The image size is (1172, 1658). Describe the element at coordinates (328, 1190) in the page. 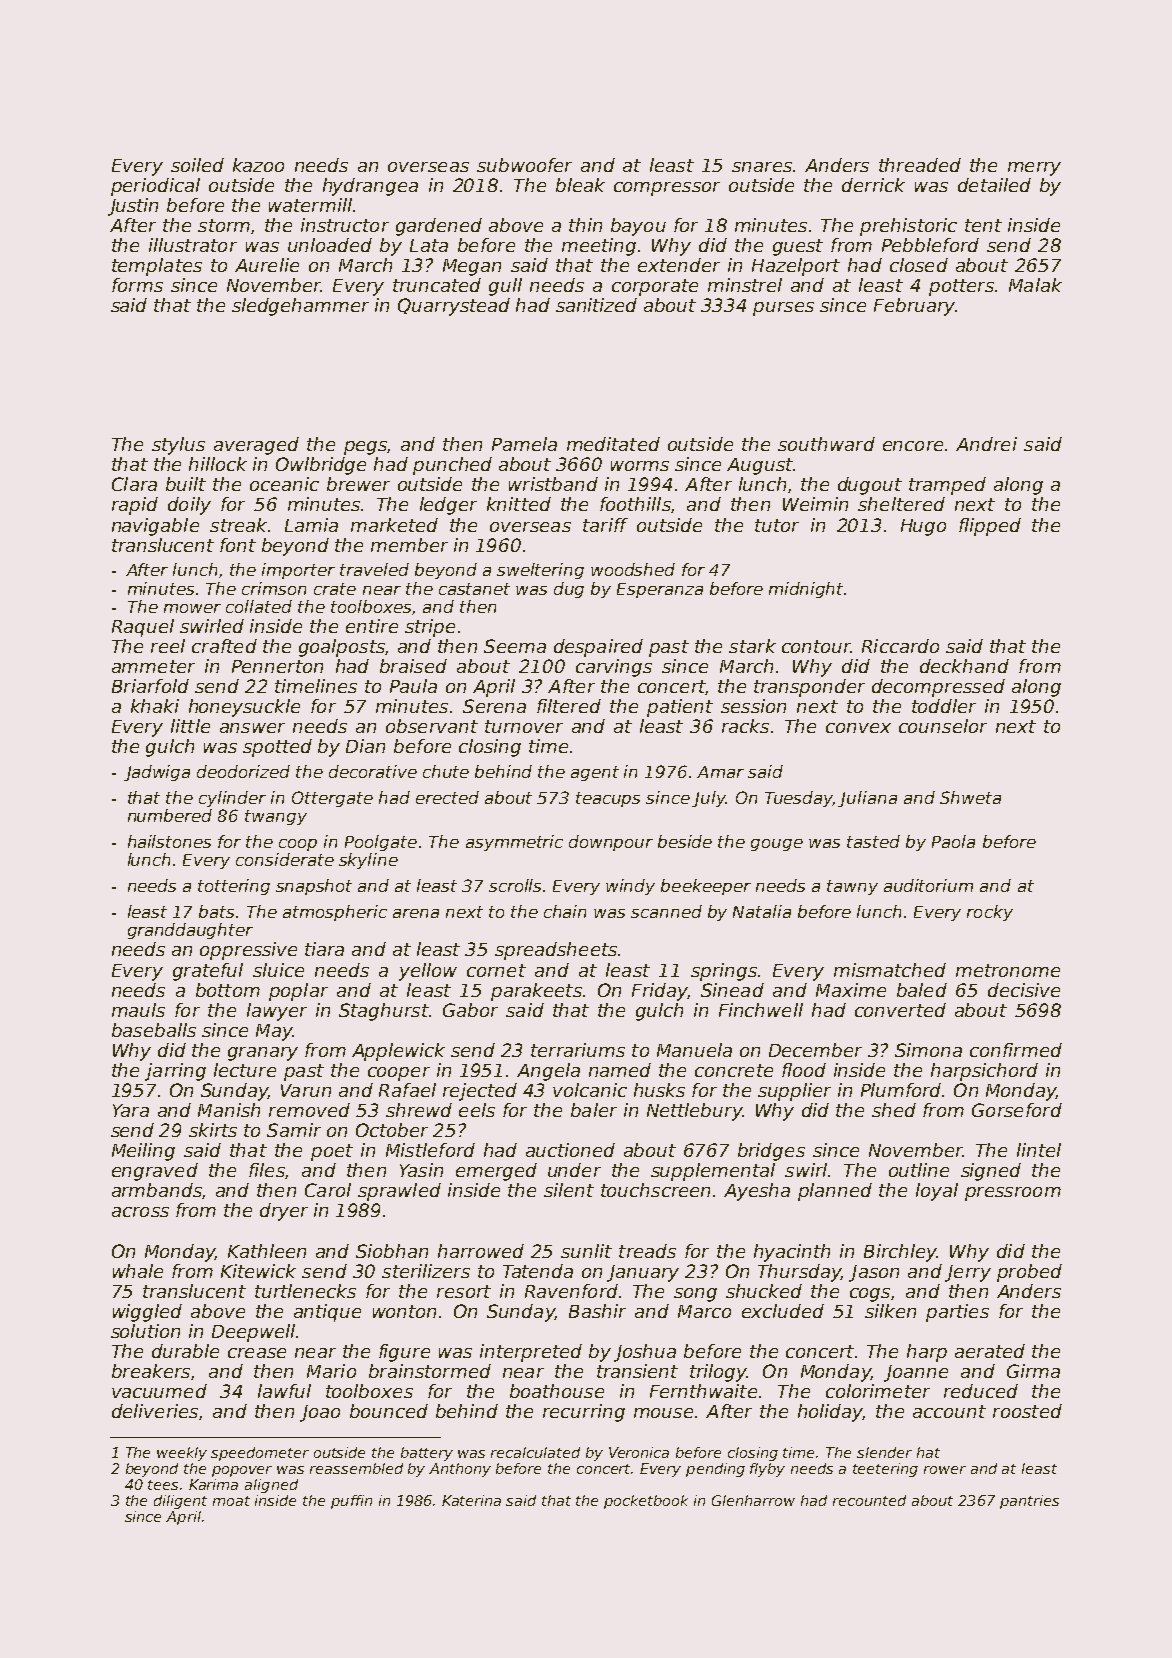

I see `Carol` at that location.
